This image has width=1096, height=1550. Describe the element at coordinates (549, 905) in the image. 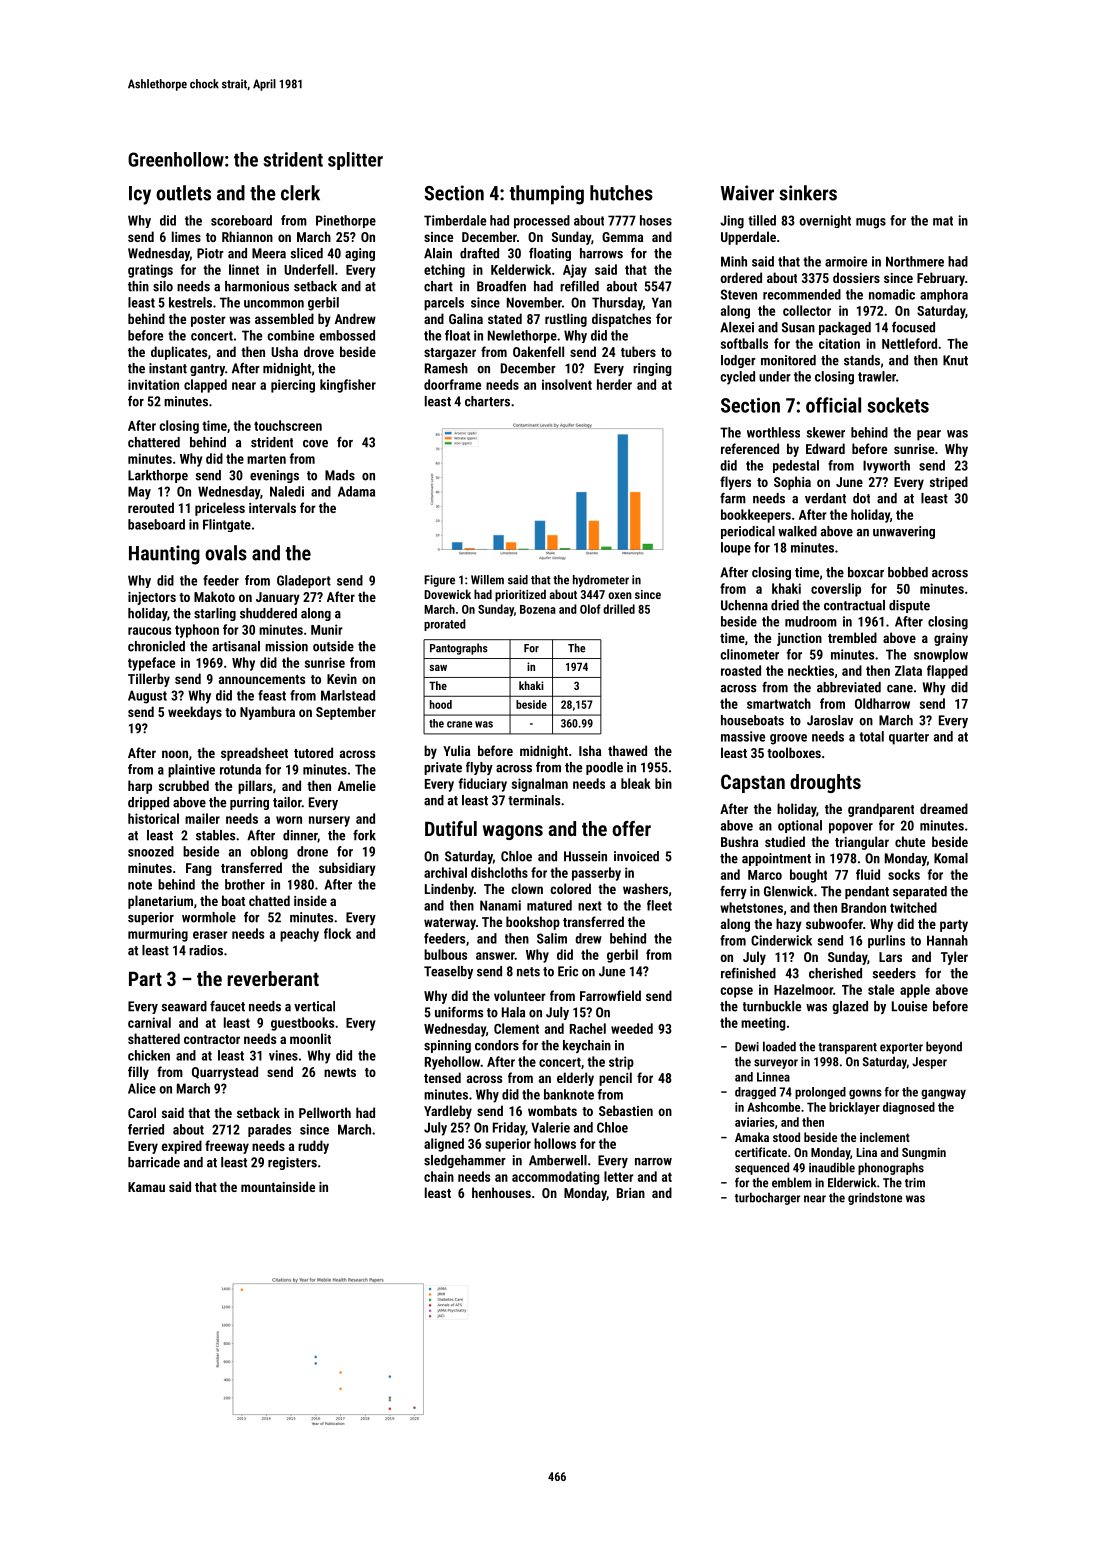

I see `matured` at that location.
